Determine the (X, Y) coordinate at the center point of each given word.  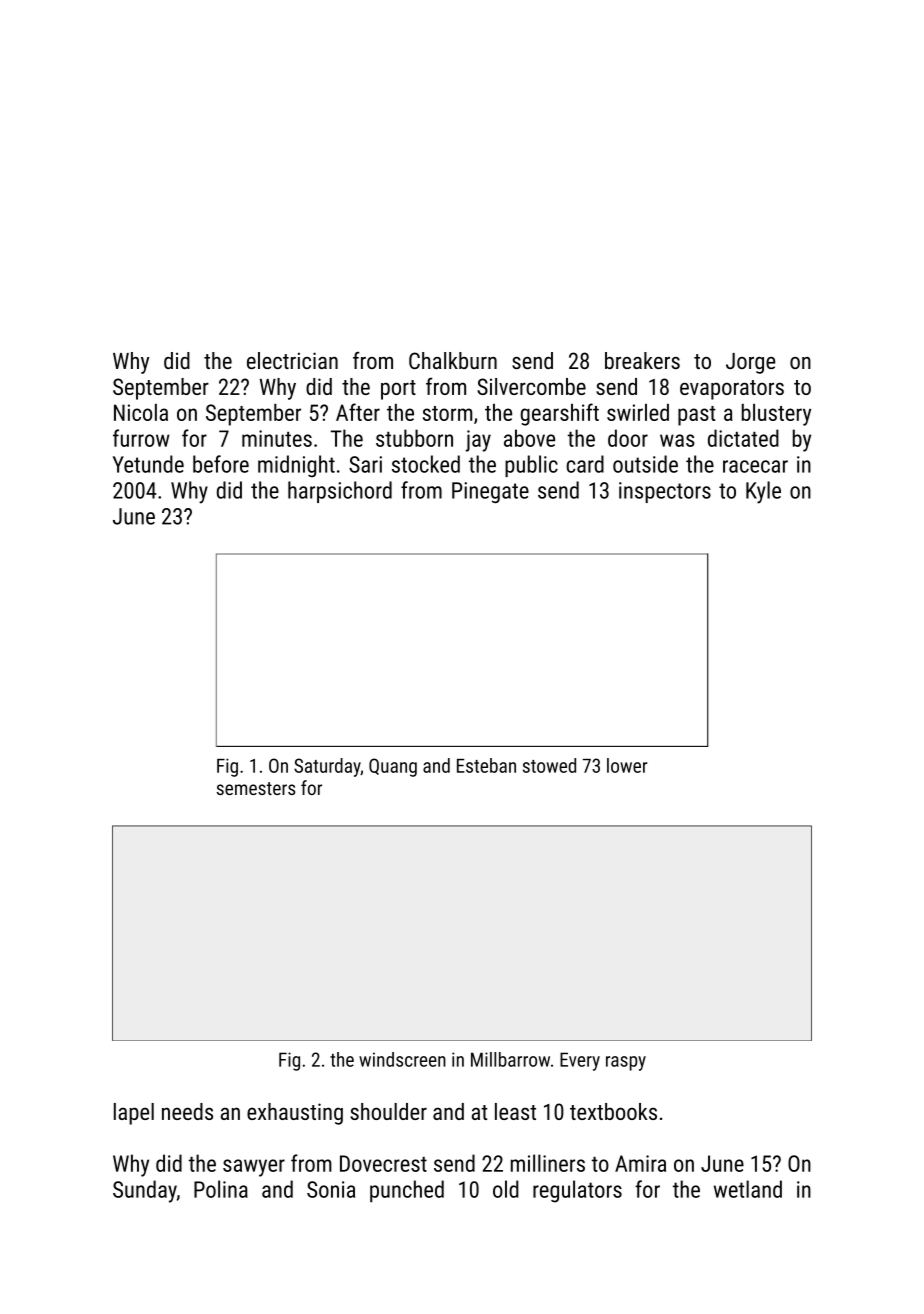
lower (627, 765)
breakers (642, 360)
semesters (256, 788)
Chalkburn (453, 360)
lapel (134, 1114)
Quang (393, 767)
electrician (292, 360)
